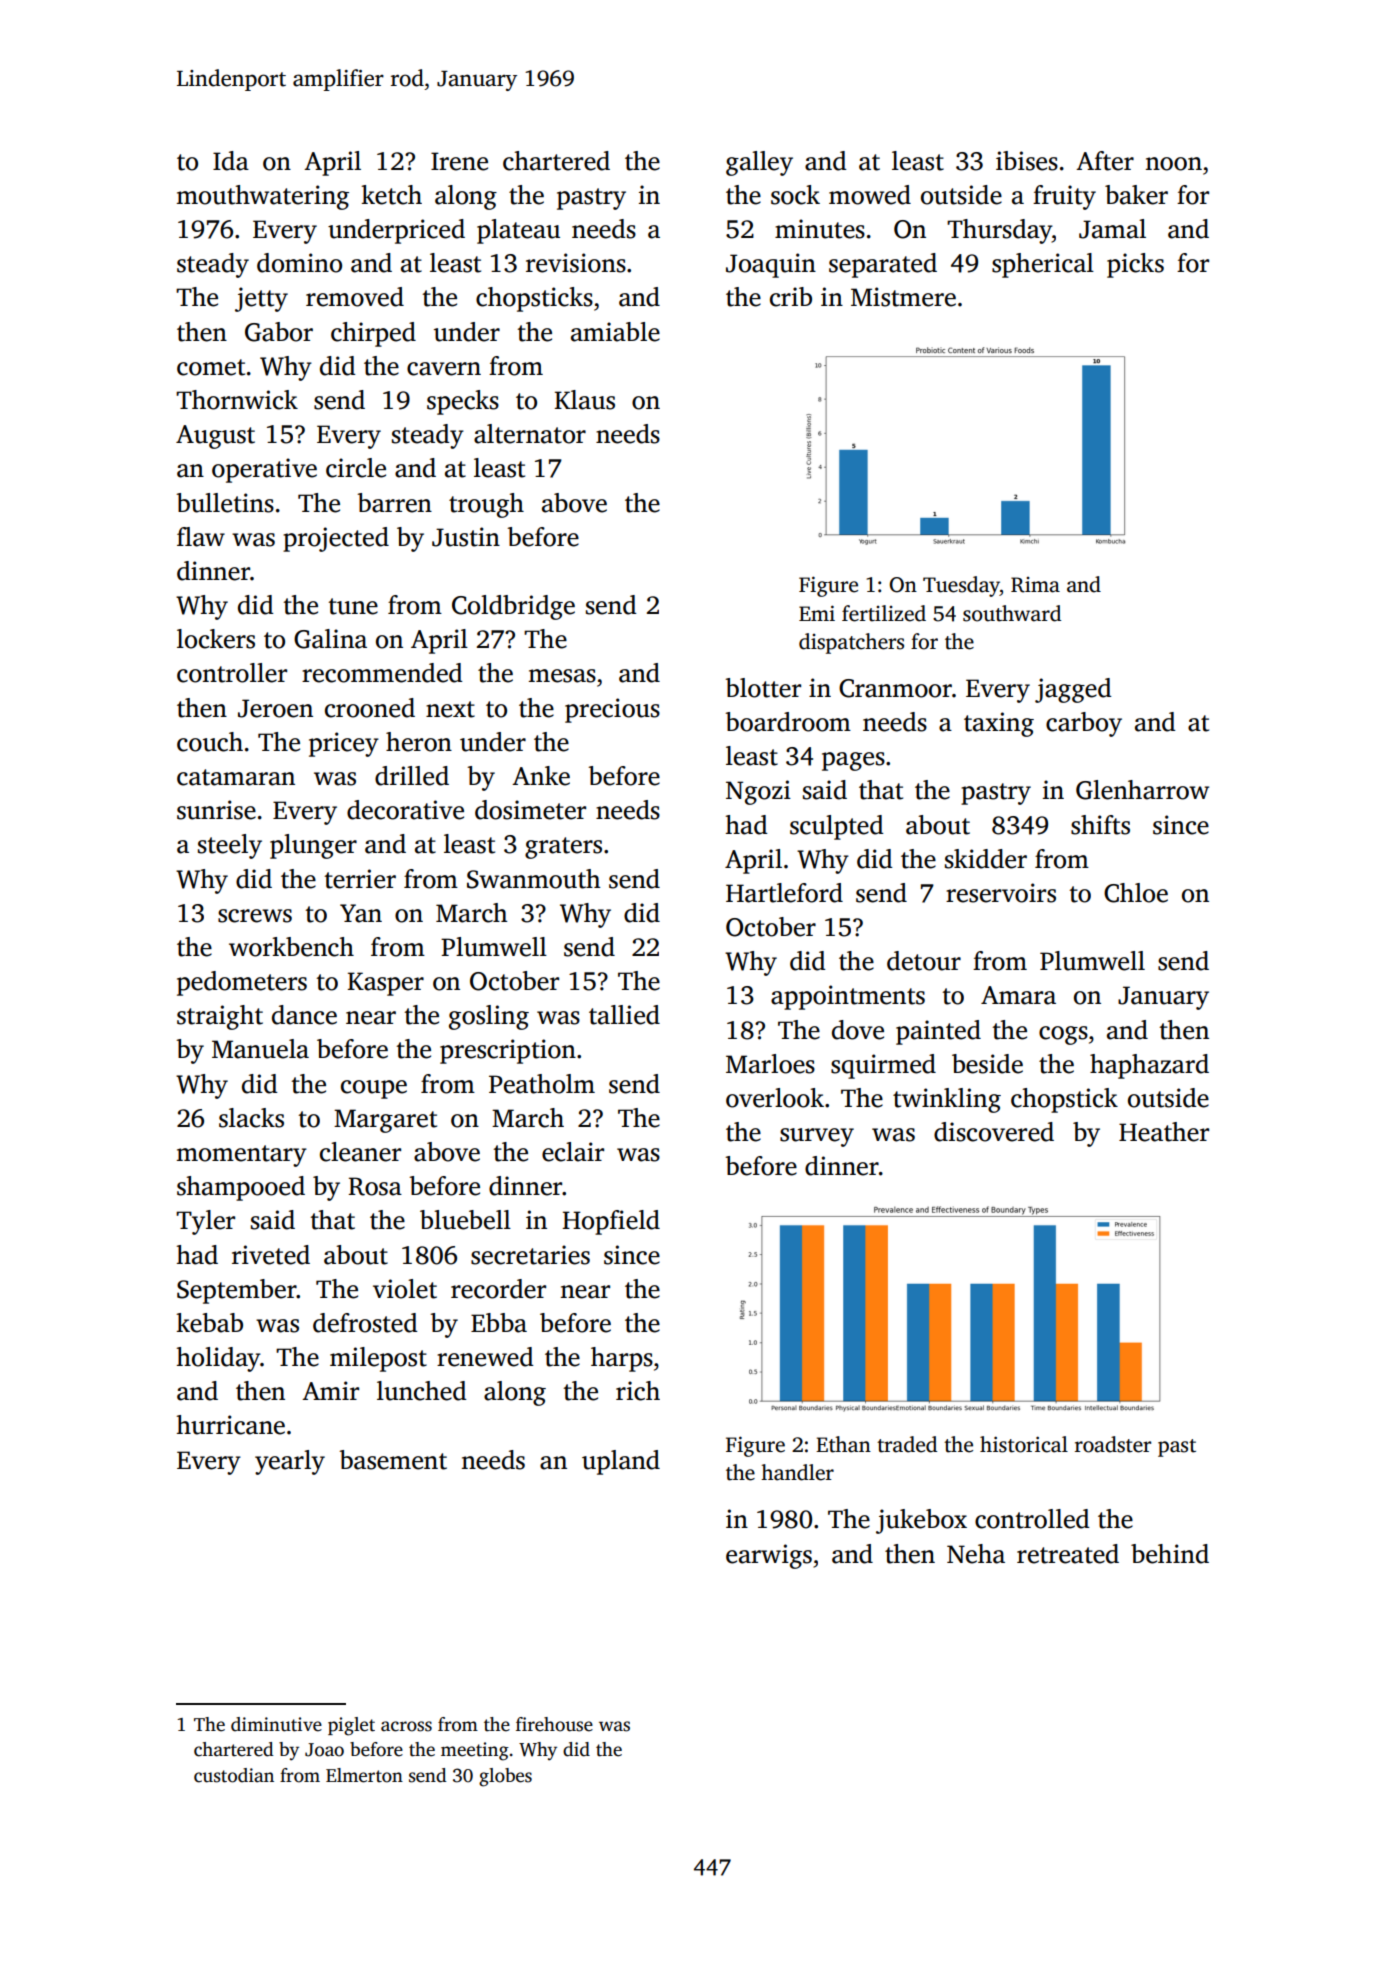 The width and height of the document is (1386, 1969). Describe the element at coordinates (1112, 229) in the document. I see `Jamal` at that location.
